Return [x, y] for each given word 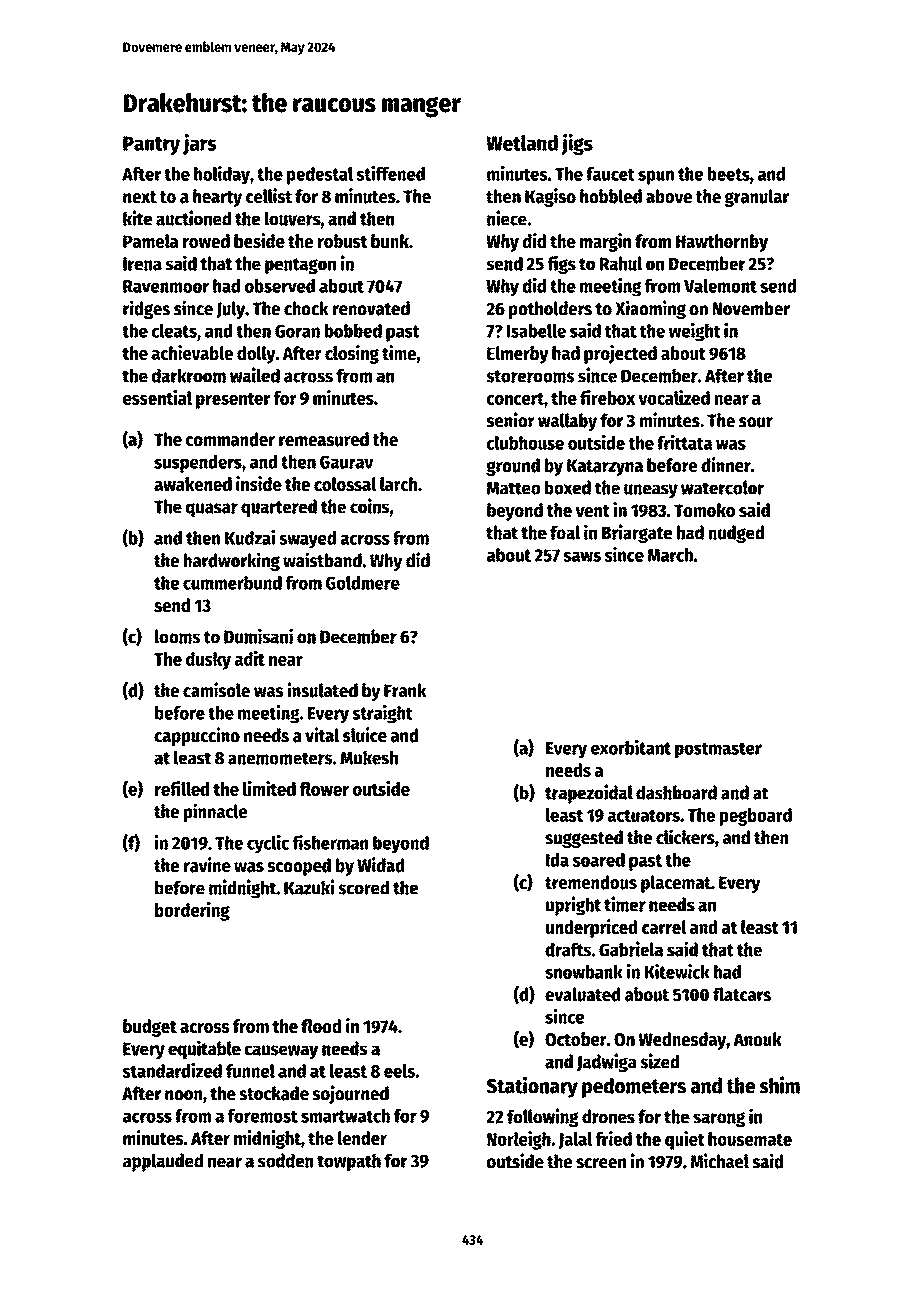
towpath [349, 1162]
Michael [720, 1161]
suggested [584, 839]
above [669, 196]
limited [269, 788]
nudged [736, 534]
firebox [608, 397]
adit [250, 658]
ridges [146, 309]
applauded [163, 1162]
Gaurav [346, 462]
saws [582, 556]
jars [199, 144]
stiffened [390, 173]
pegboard [756, 817]
